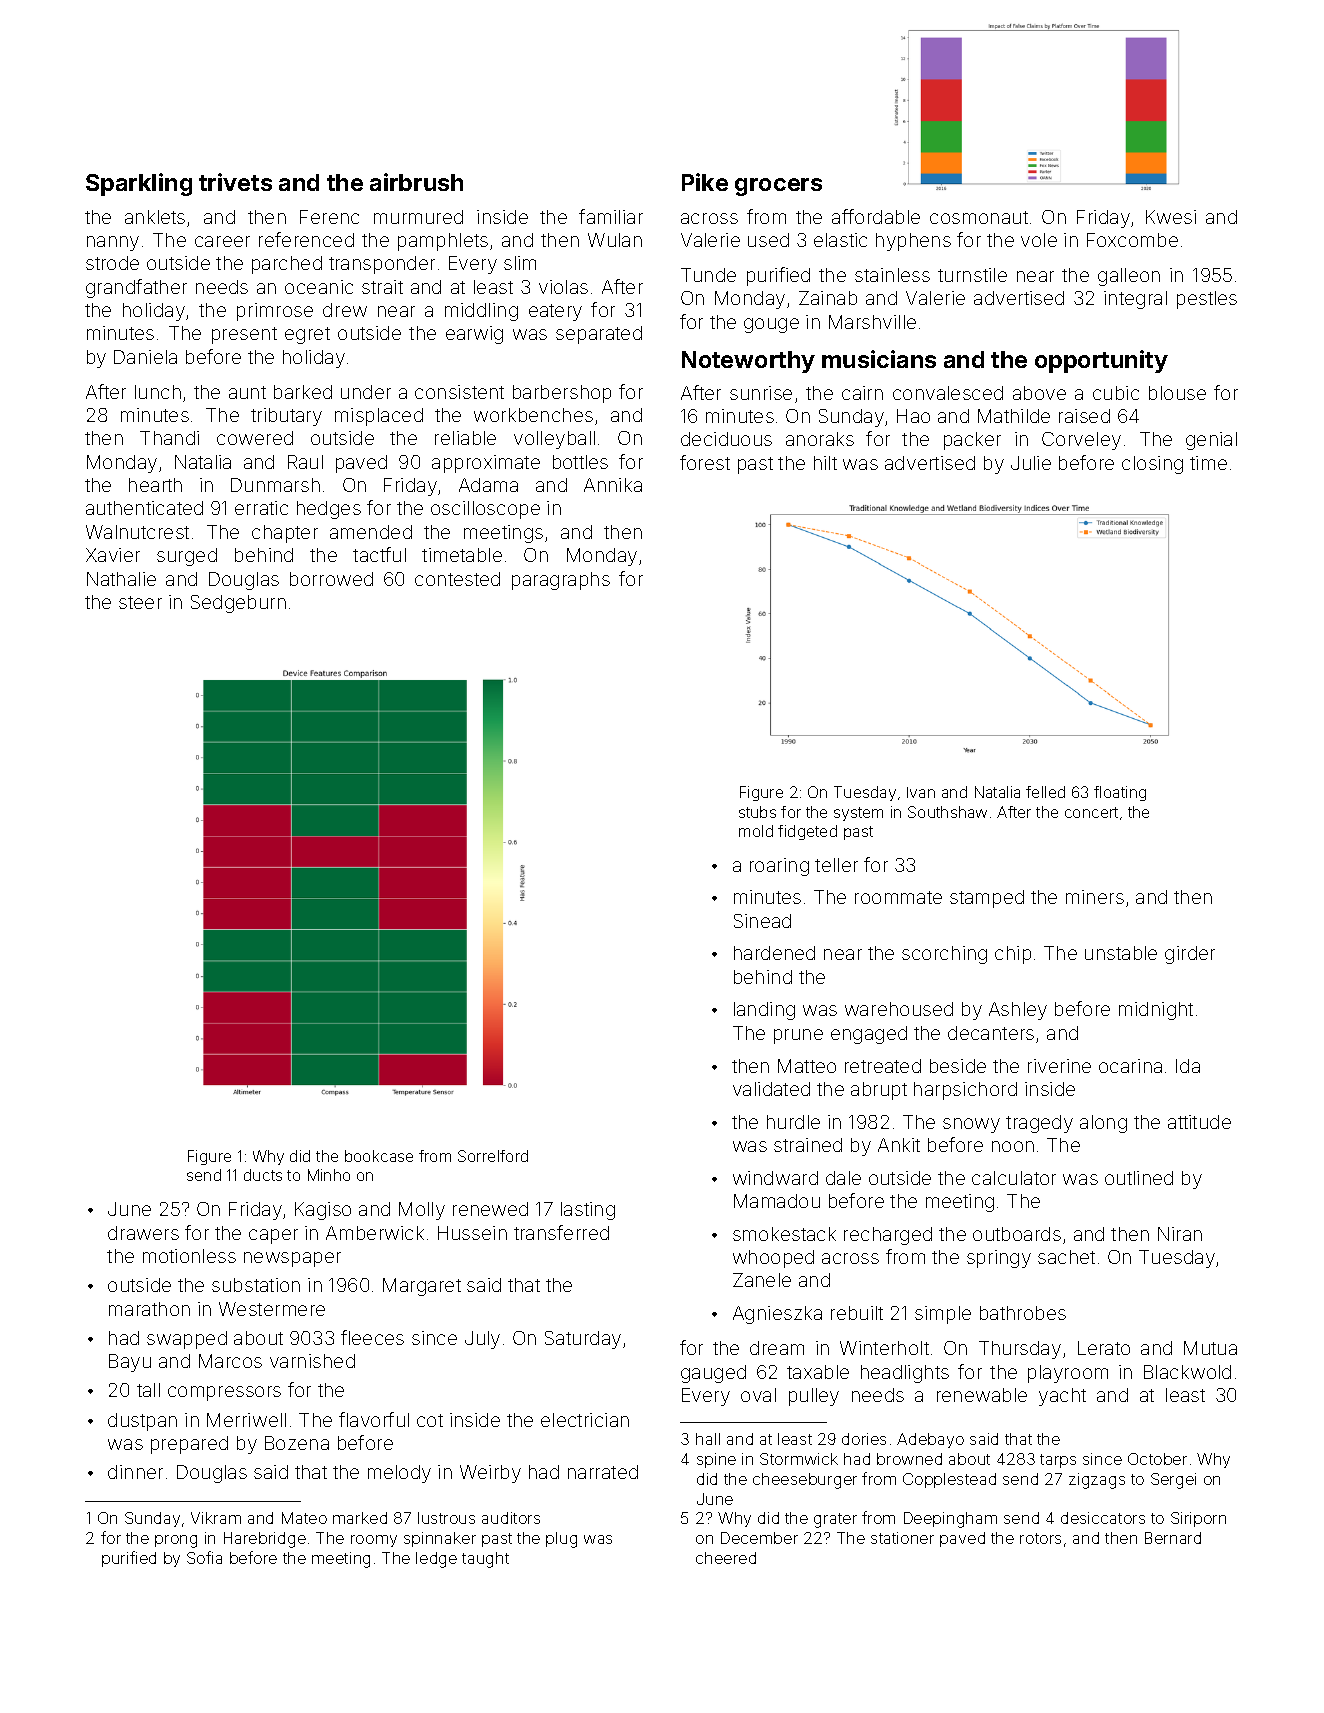 Image resolution: width=1324 pixels, height=1713 pixels. What do you see at coordinates (140, 602) in the screenshot?
I see `steer` at bounding box center [140, 602].
